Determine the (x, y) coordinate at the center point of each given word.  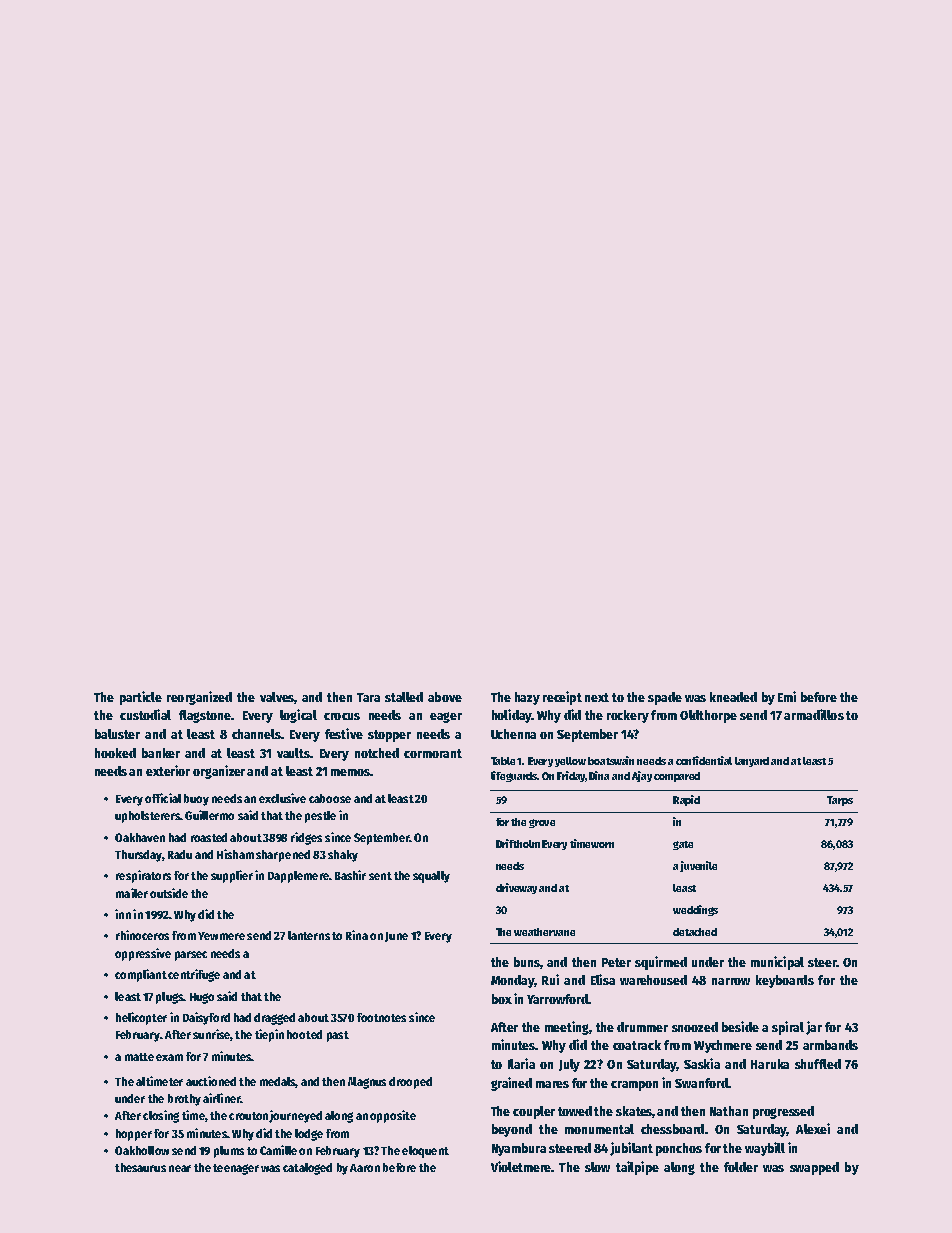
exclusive (282, 798)
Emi (787, 696)
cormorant (433, 753)
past (338, 1036)
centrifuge (194, 975)
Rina (357, 935)
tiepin (269, 1035)
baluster (117, 734)
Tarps (840, 801)
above (445, 697)
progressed (783, 1112)
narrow (731, 981)
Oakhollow (142, 1150)
